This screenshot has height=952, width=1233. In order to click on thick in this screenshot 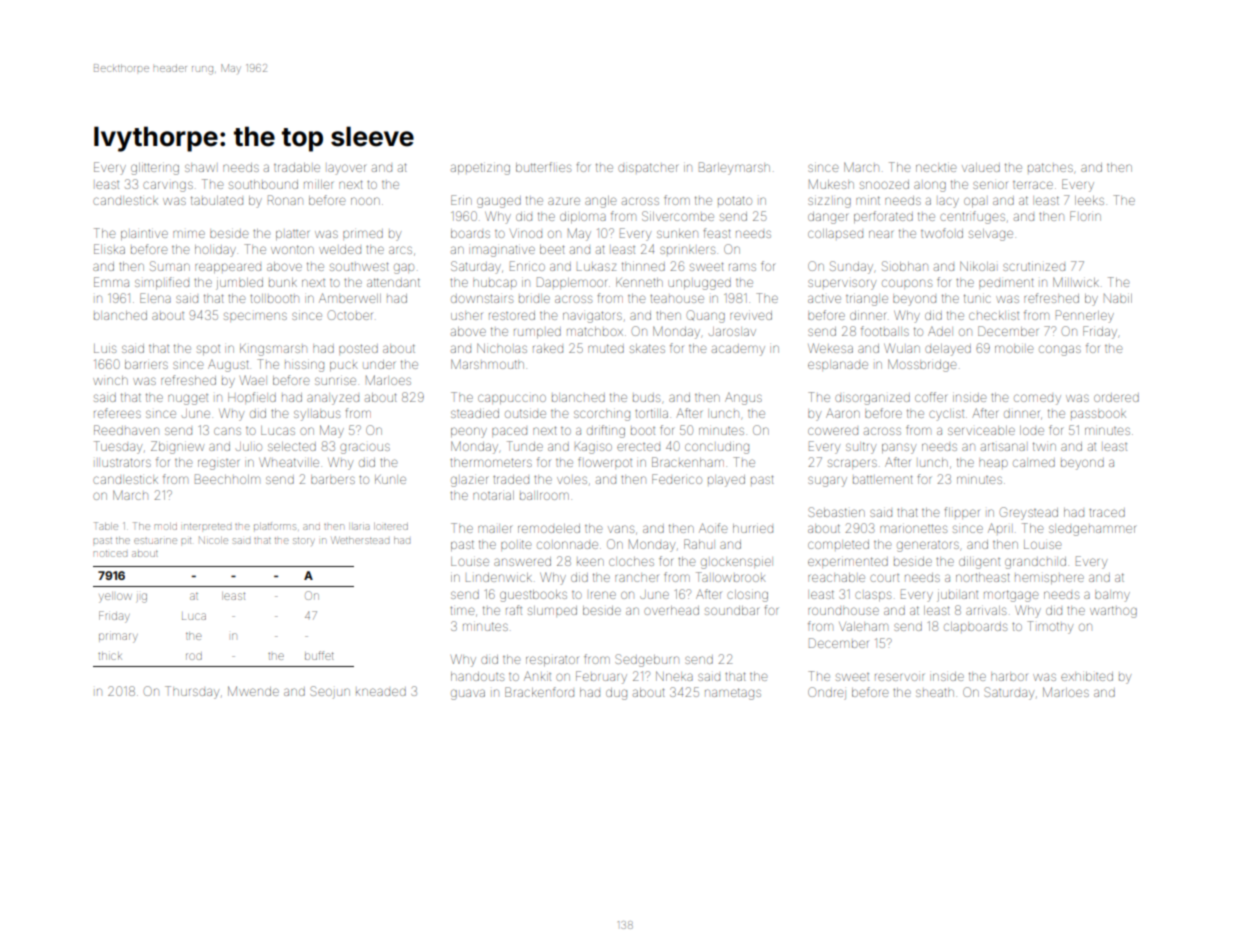, I will do `click(110, 656)`.
